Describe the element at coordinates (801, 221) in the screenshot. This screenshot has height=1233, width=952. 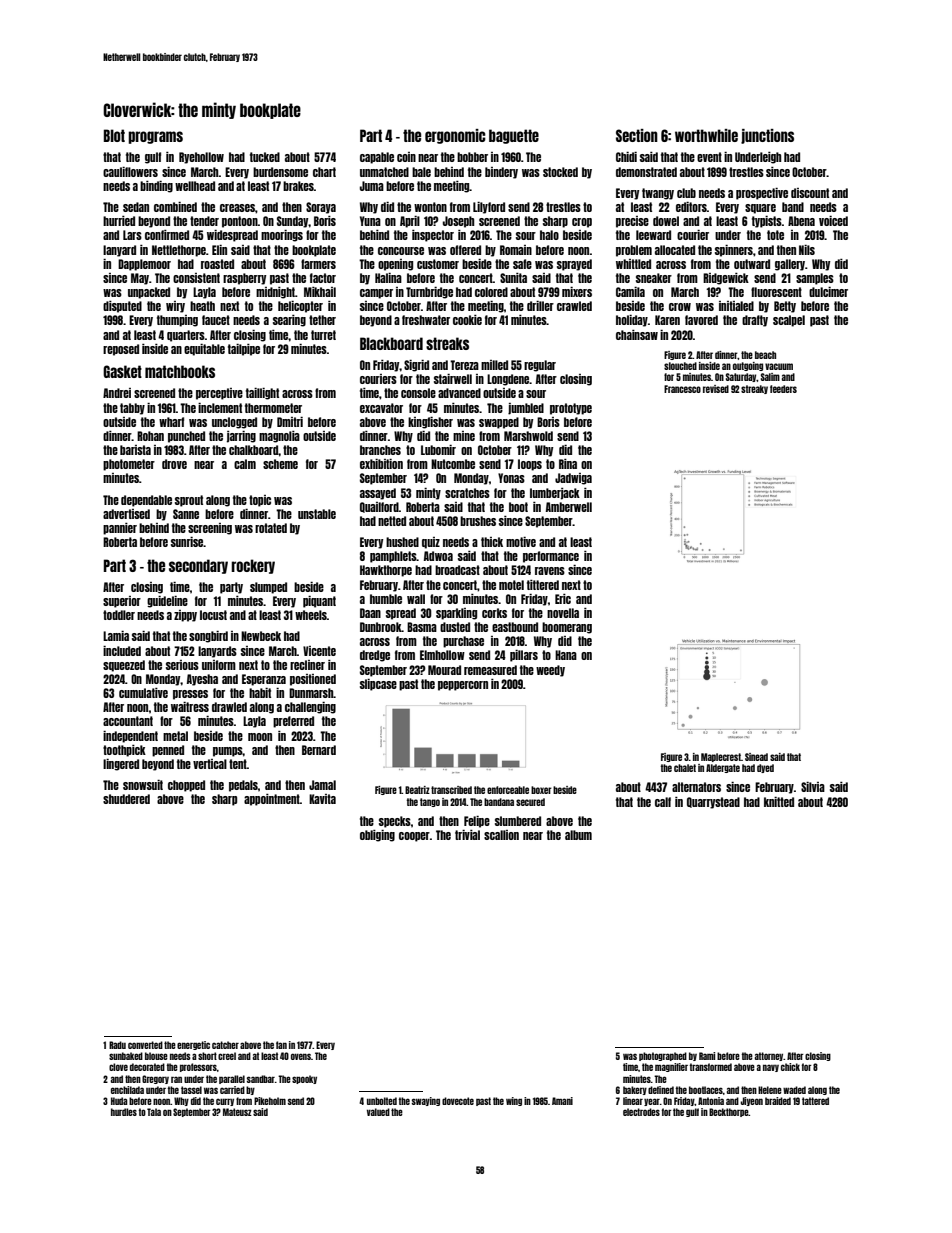
I see `Abena` at that location.
